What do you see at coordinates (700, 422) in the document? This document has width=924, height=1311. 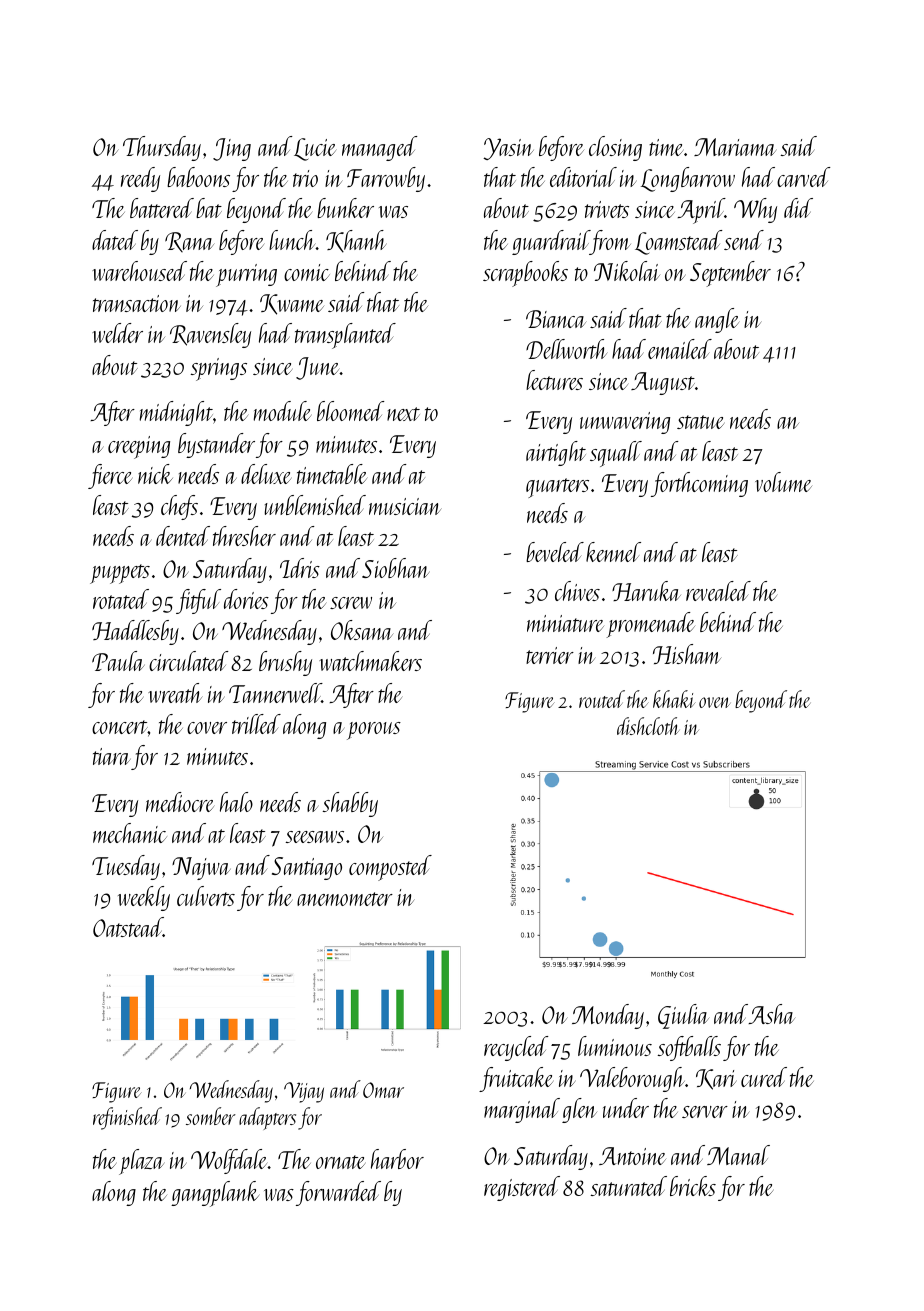 I see `statue` at bounding box center [700, 422].
